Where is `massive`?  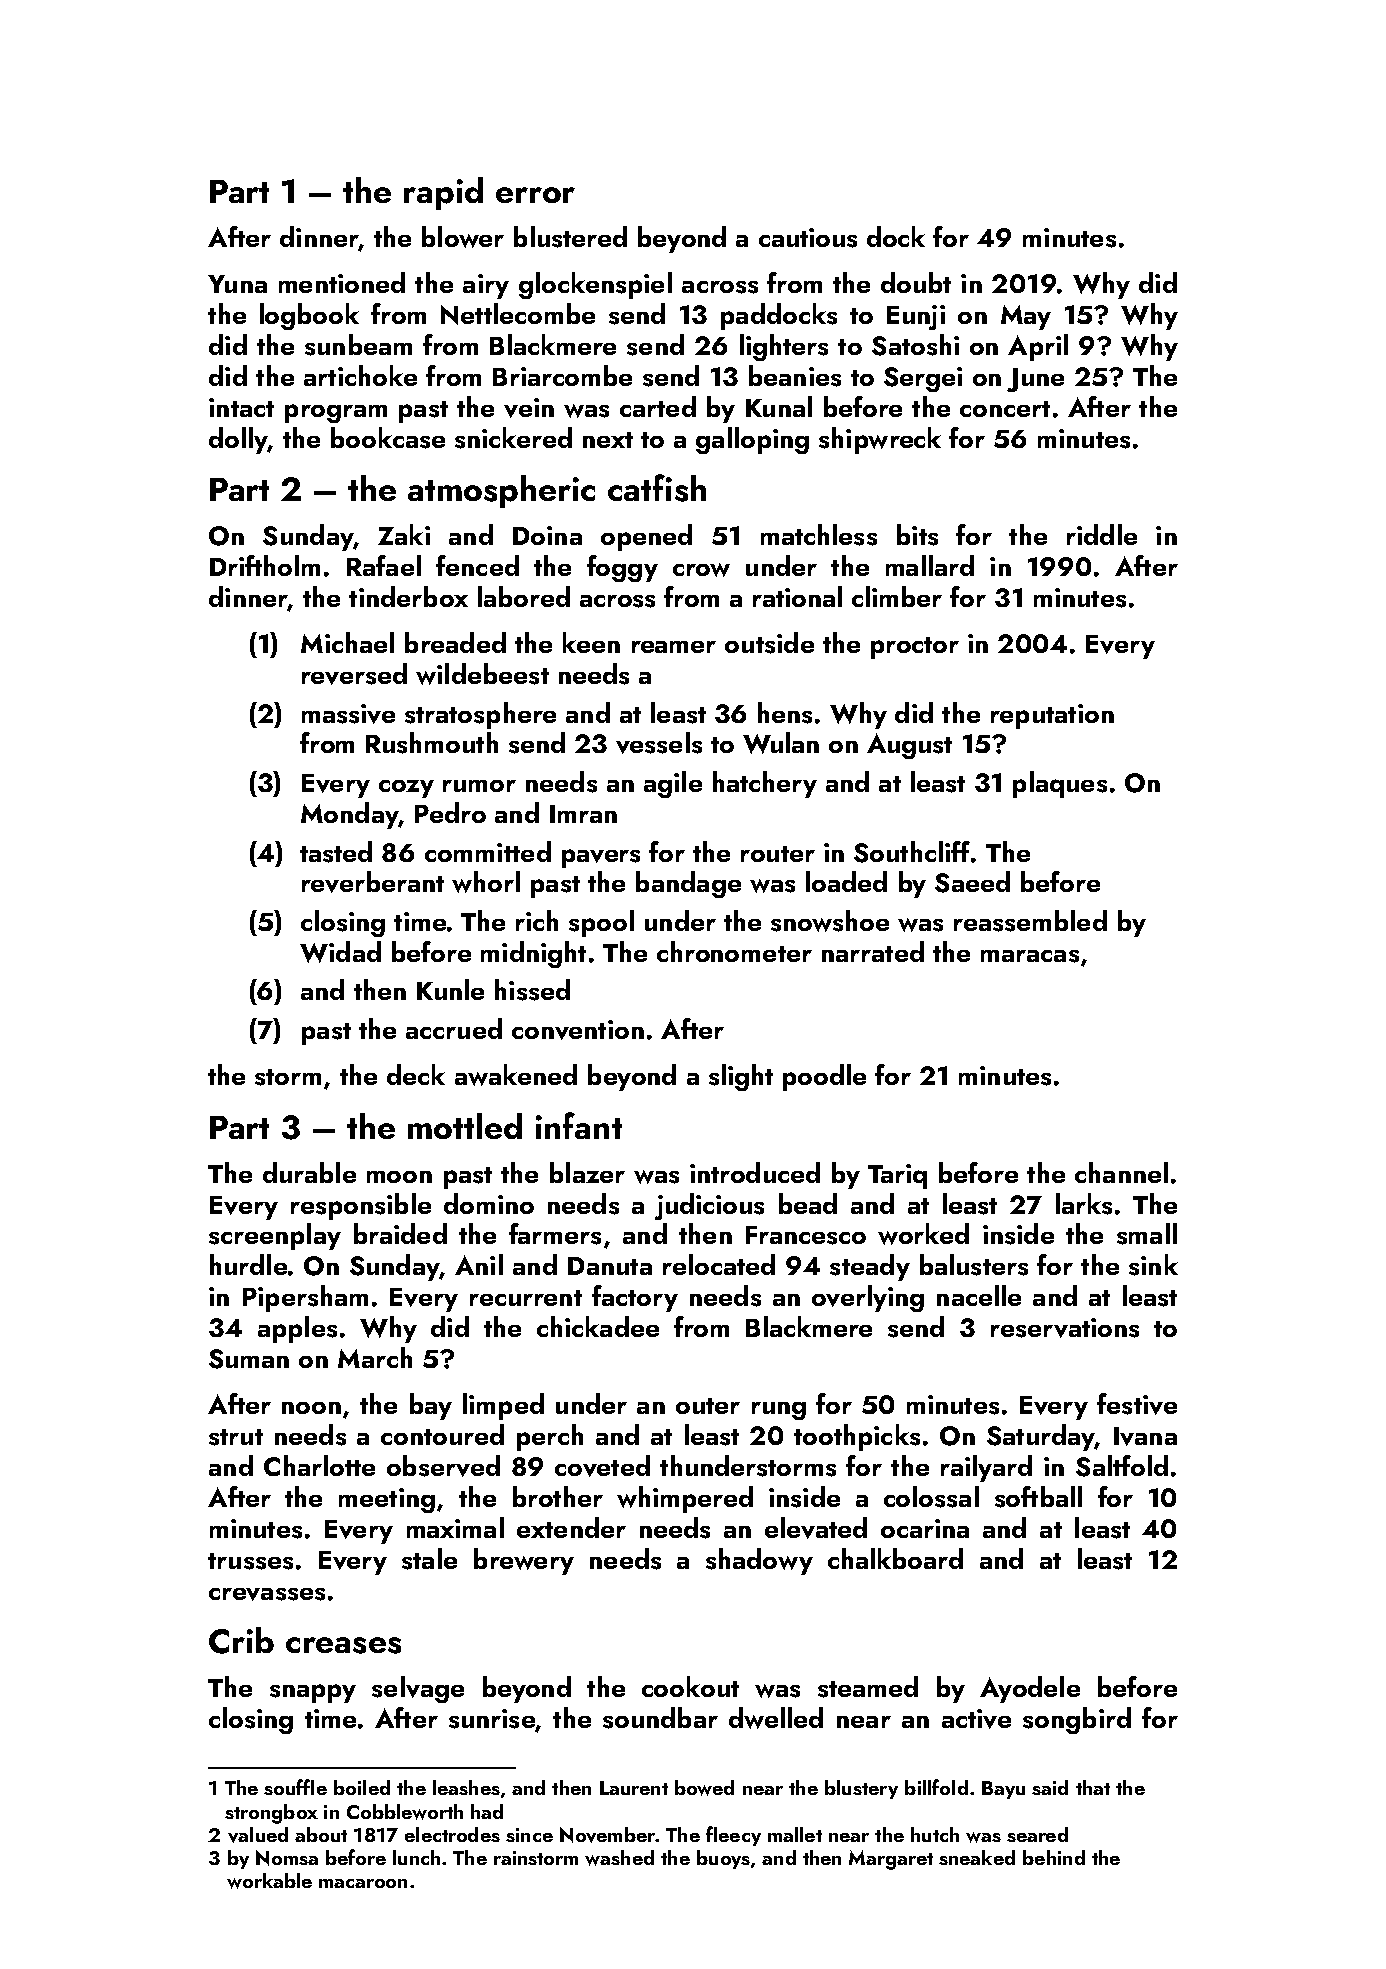
massive is located at coordinates (348, 714).
